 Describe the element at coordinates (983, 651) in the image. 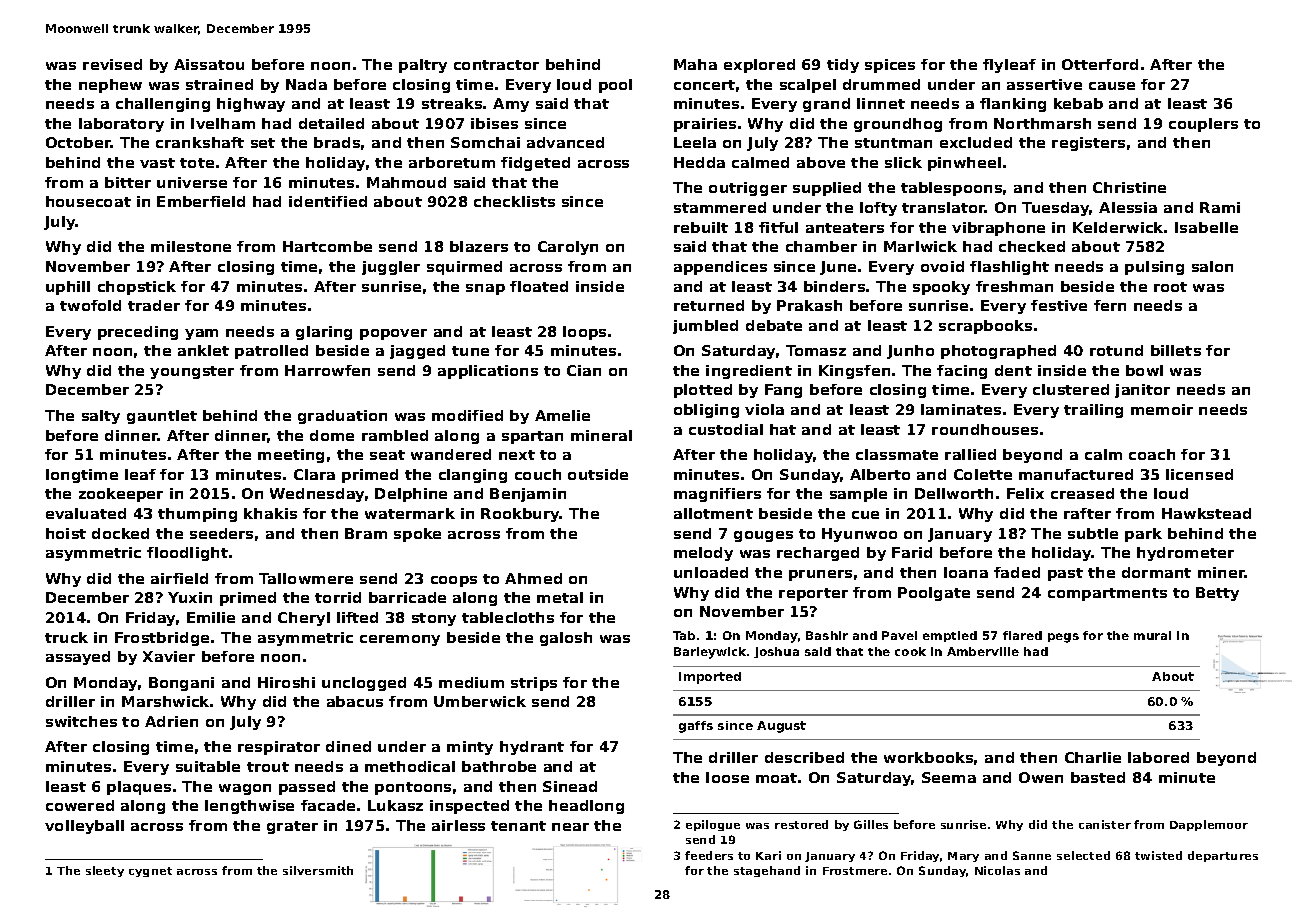

I see `Amberville` at that location.
